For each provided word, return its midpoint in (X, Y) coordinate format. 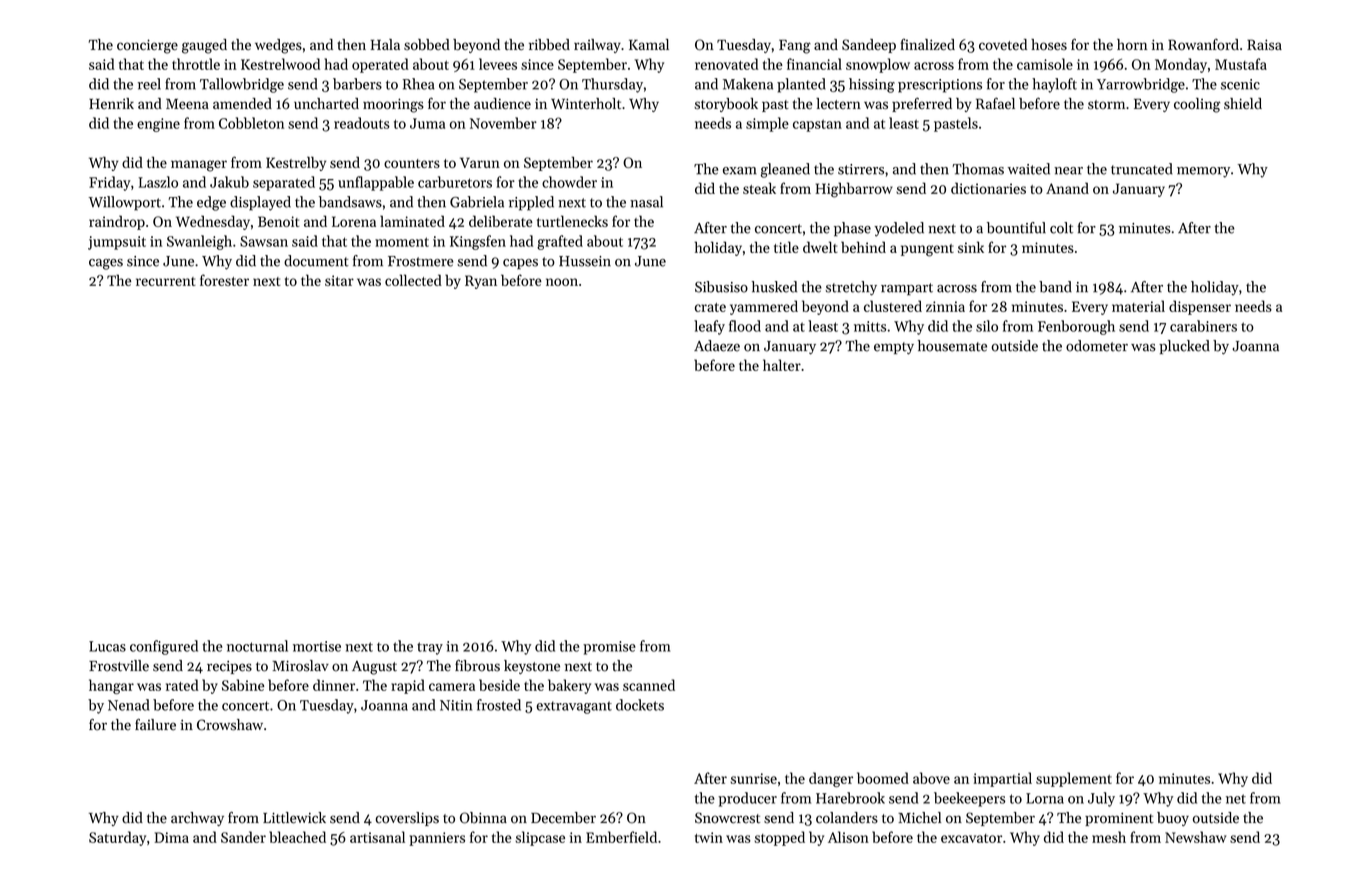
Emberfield (621, 837)
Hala (385, 44)
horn (1132, 44)
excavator (971, 838)
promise (609, 648)
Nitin (456, 705)
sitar (339, 280)
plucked (1184, 347)
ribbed (549, 45)
